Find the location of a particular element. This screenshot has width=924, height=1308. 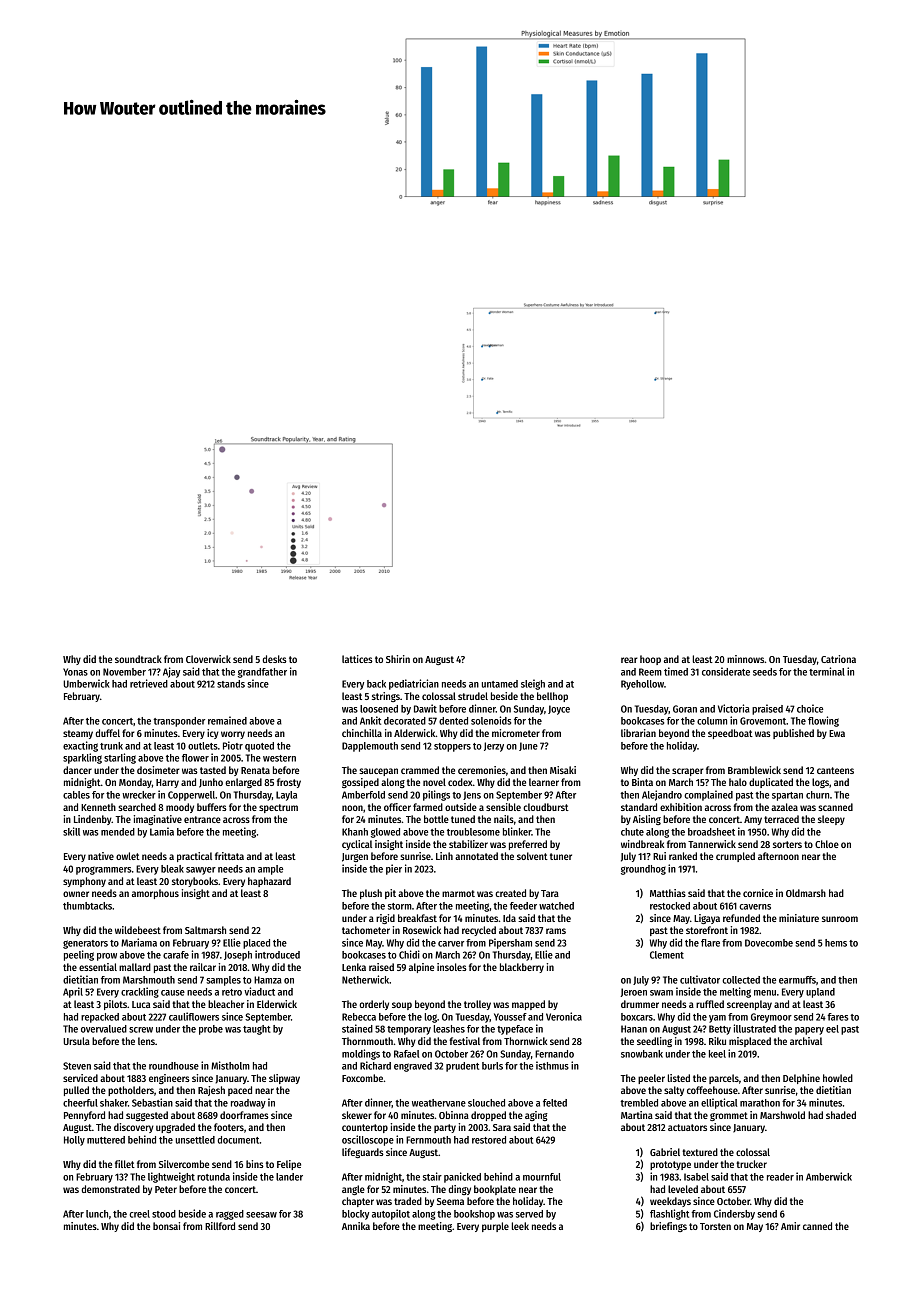

stands is located at coordinates (231, 684).
